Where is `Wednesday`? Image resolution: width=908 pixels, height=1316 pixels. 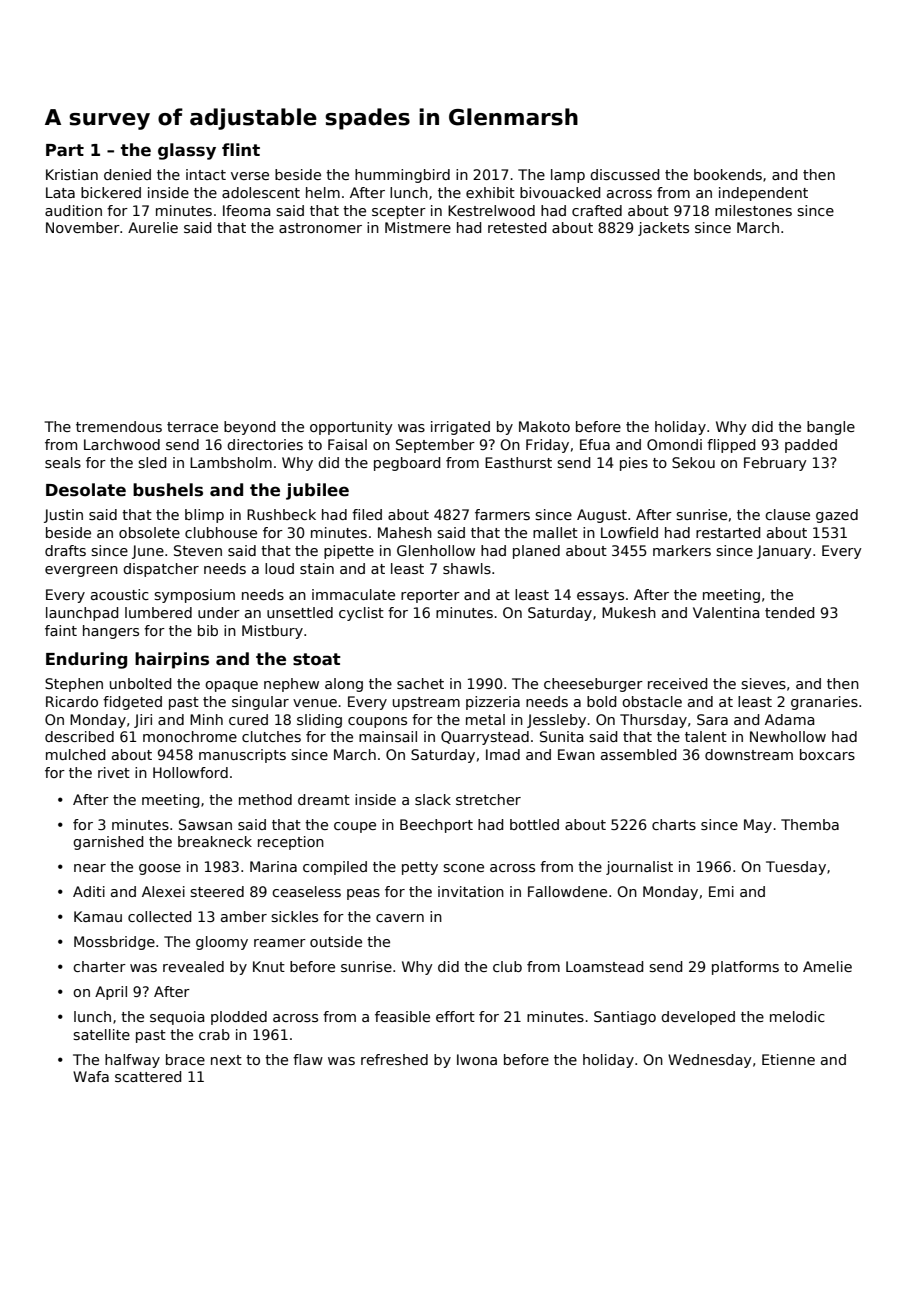 Wednesday is located at coordinates (710, 1061).
